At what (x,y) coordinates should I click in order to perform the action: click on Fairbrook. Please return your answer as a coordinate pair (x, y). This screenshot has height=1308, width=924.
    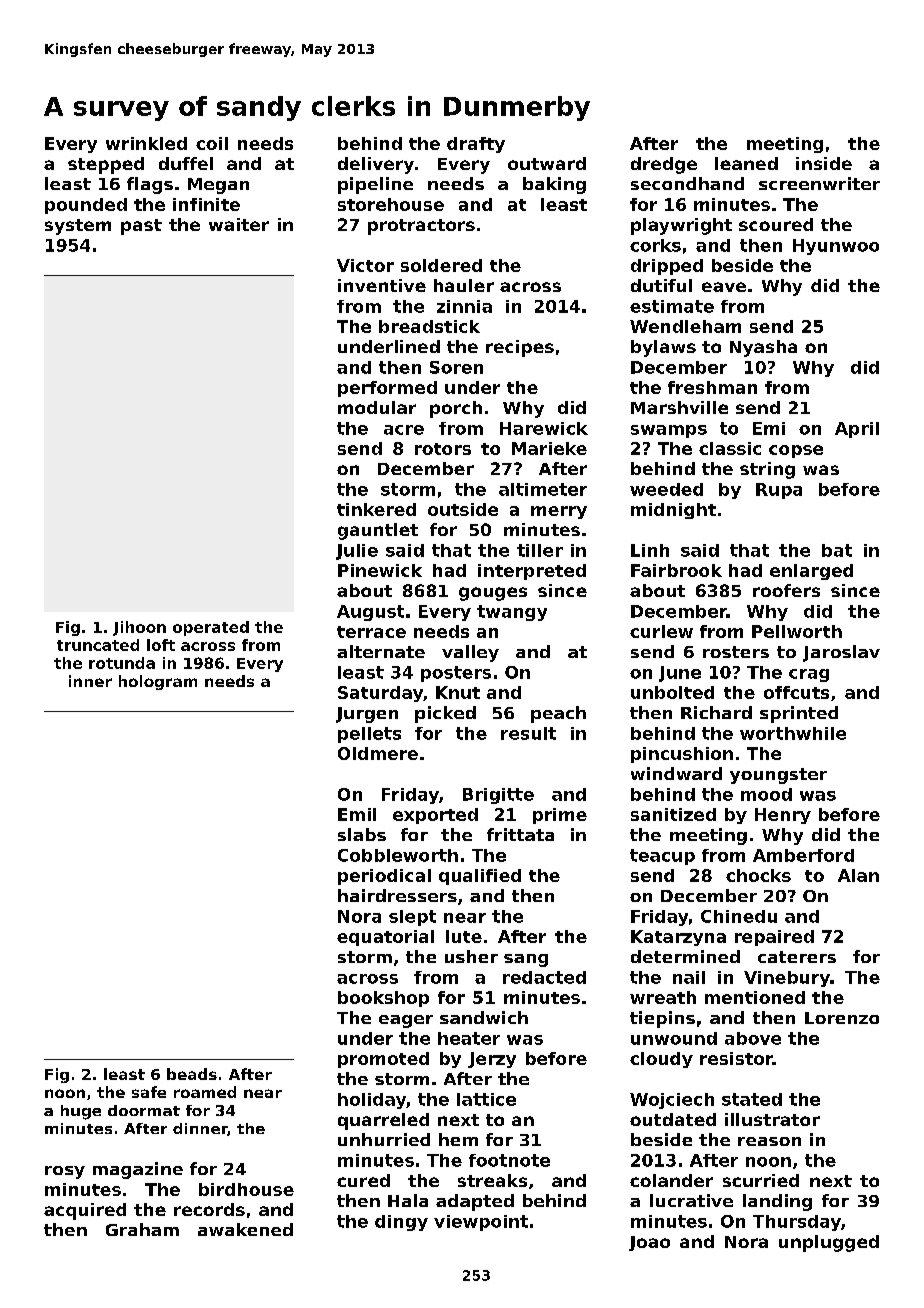
    Looking at the image, I should click on (676, 570).
